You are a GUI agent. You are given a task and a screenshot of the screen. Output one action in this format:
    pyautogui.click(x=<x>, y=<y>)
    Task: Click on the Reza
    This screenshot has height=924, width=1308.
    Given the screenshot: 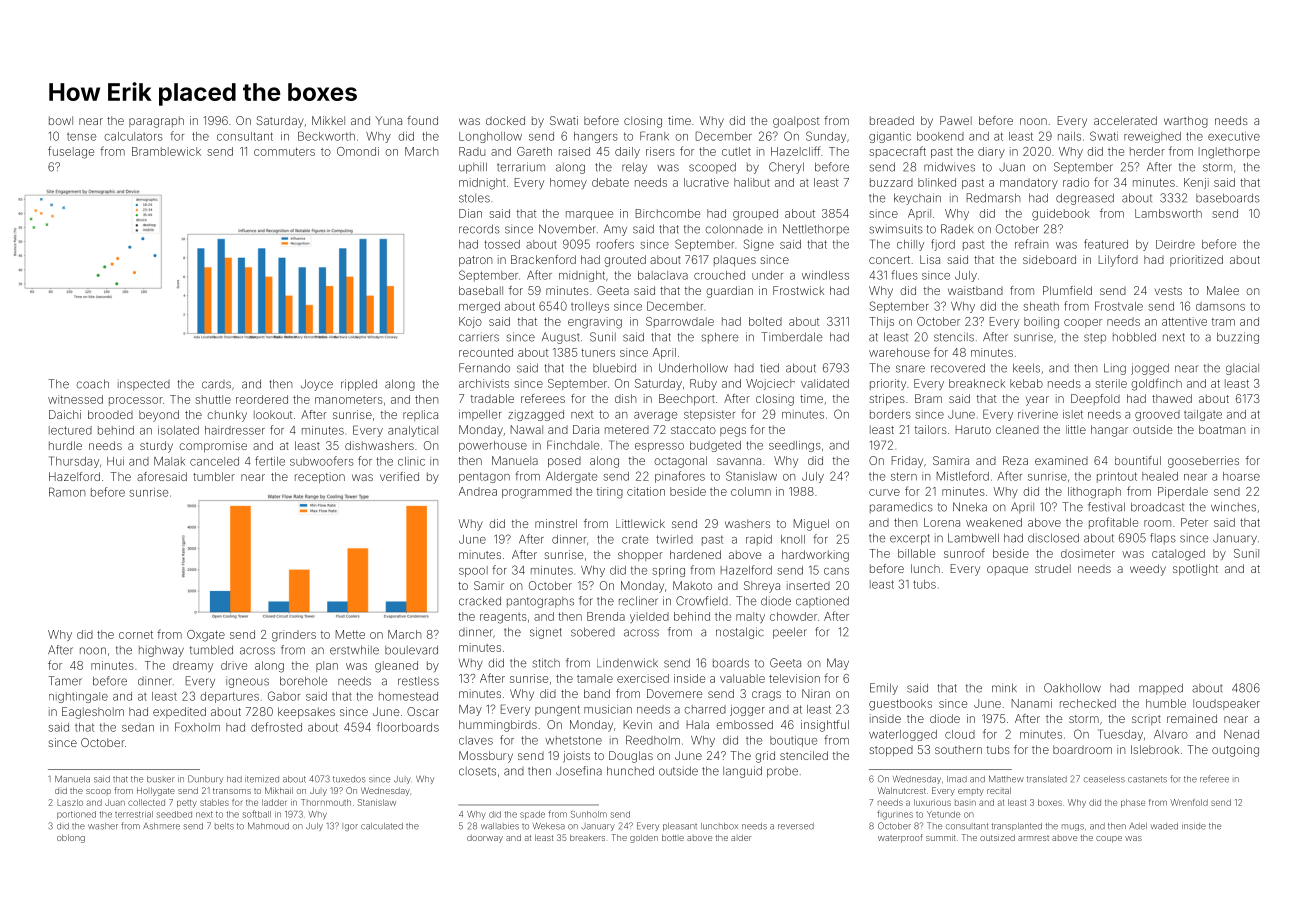 What is the action you would take?
    pyautogui.click(x=1015, y=460)
